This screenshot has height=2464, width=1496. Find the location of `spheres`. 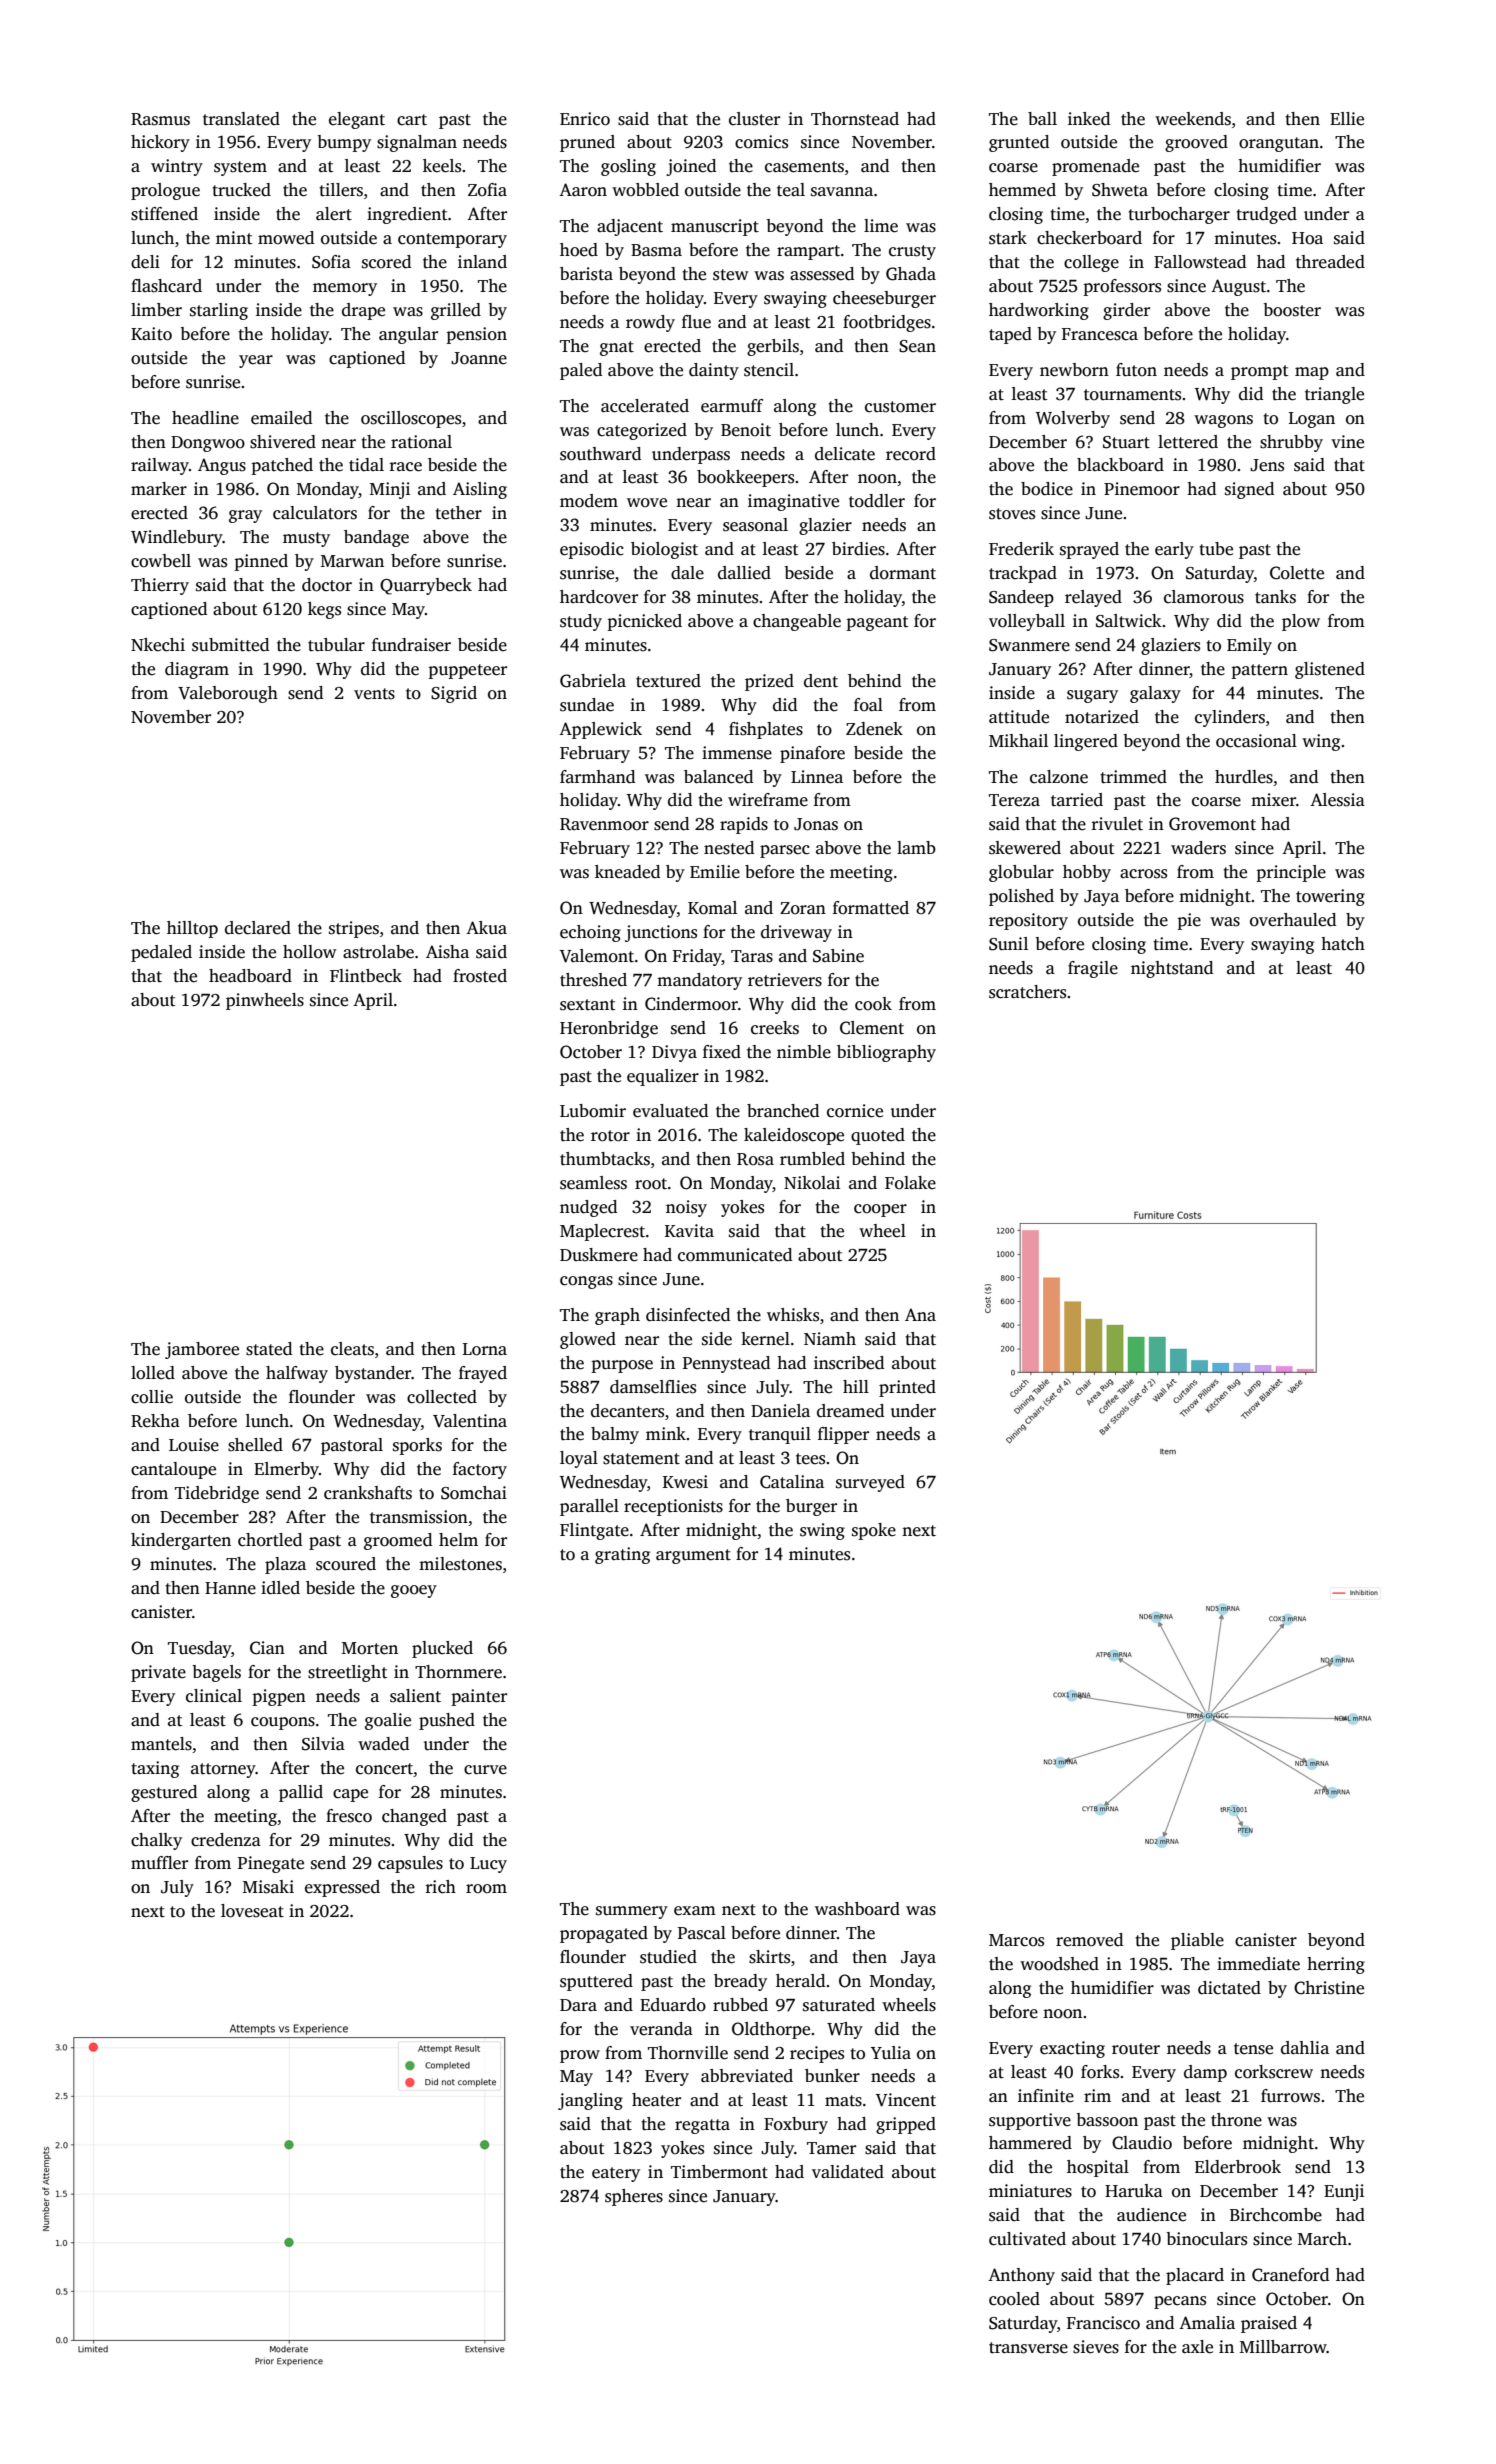

spheres is located at coordinates (634, 2197).
